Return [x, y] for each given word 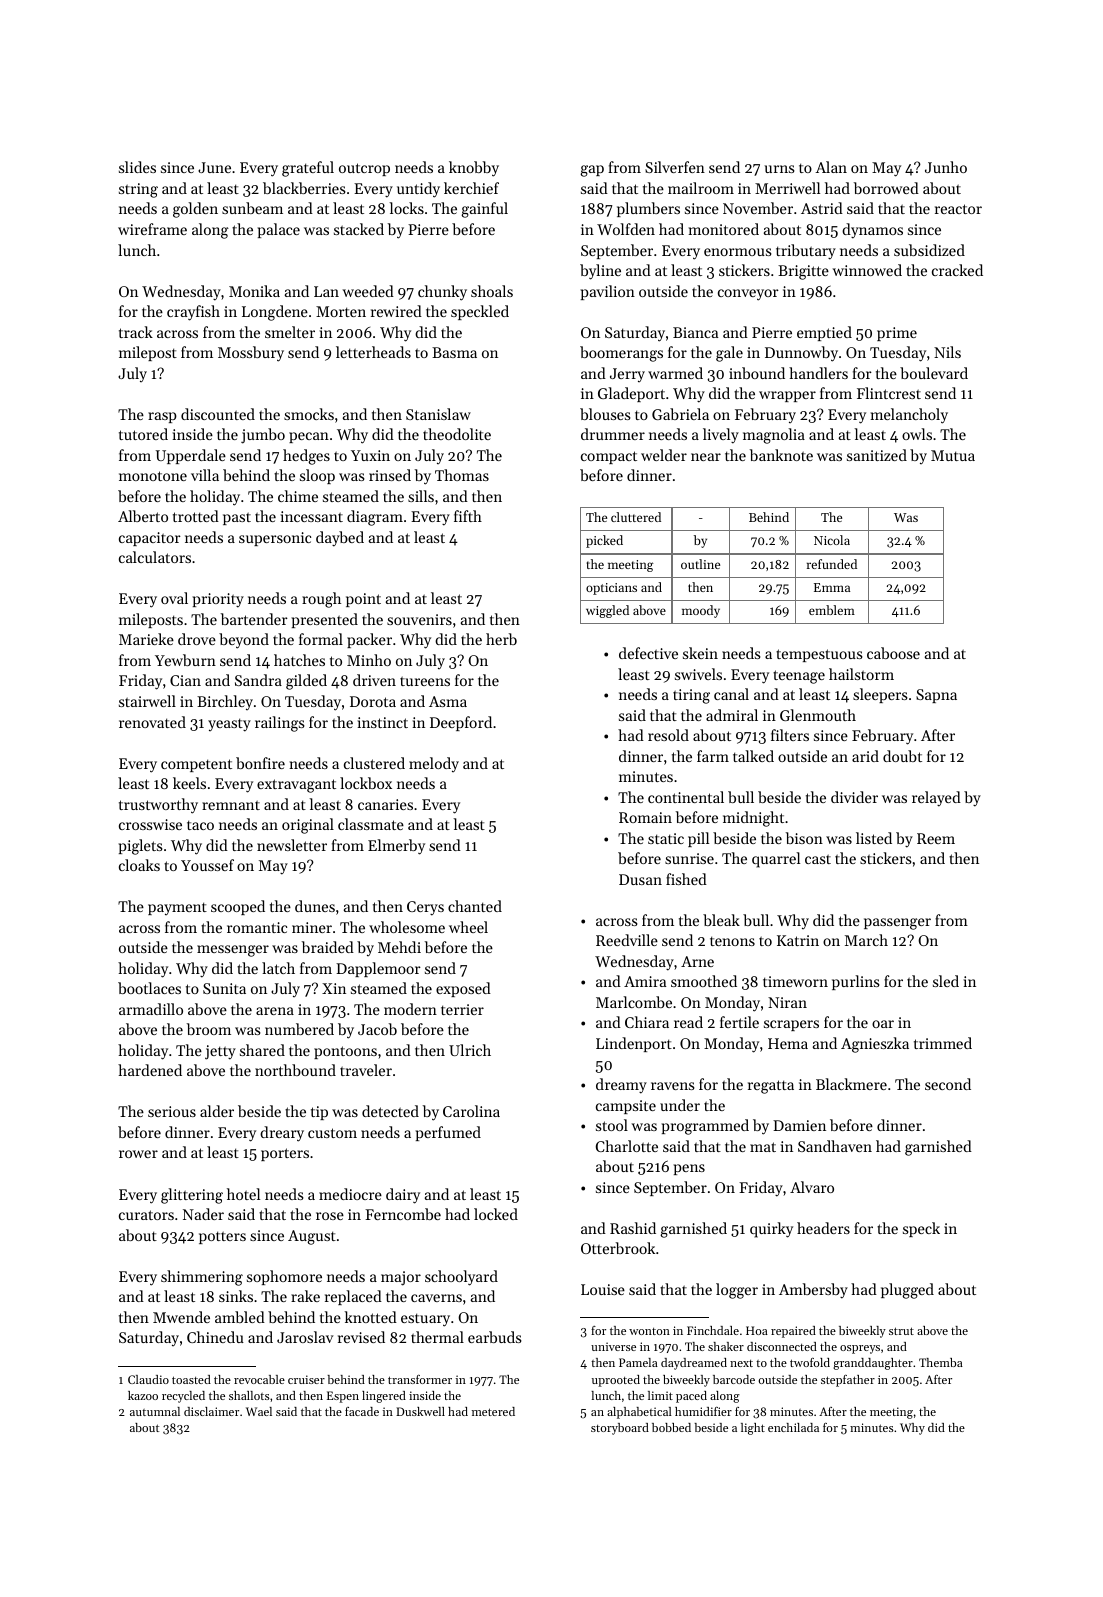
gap [592, 171]
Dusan [640, 879]
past [237, 518]
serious [172, 1111]
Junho [946, 167]
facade [362, 1411]
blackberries [304, 188]
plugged [907, 1291]
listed [874, 838]
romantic [257, 927]
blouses [605, 414]
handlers [818, 373]
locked [496, 1214]
